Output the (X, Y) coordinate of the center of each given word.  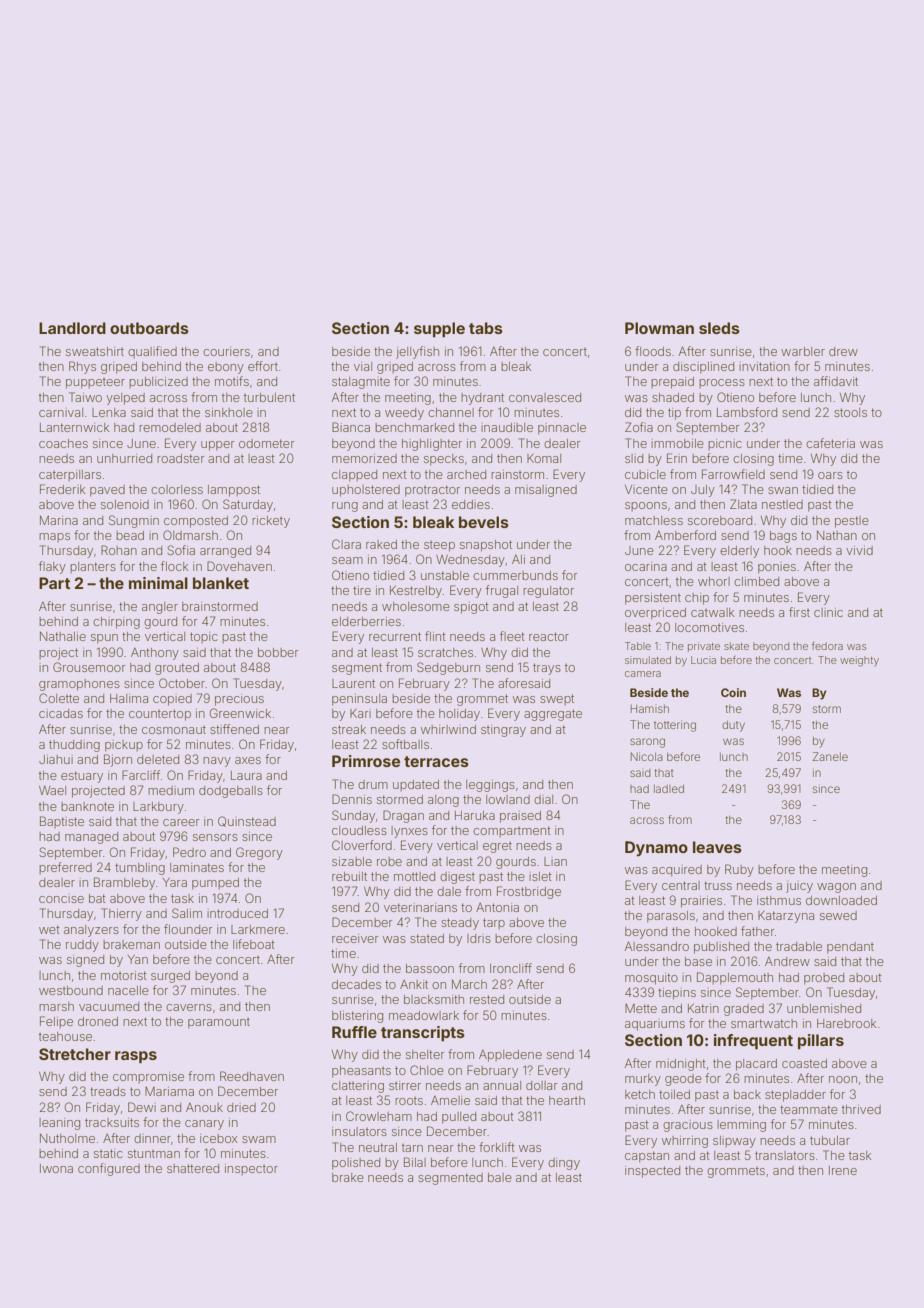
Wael (52, 790)
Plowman (659, 328)
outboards (149, 328)
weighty (859, 661)
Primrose (366, 761)
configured (109, 1169)
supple (439, 330)
